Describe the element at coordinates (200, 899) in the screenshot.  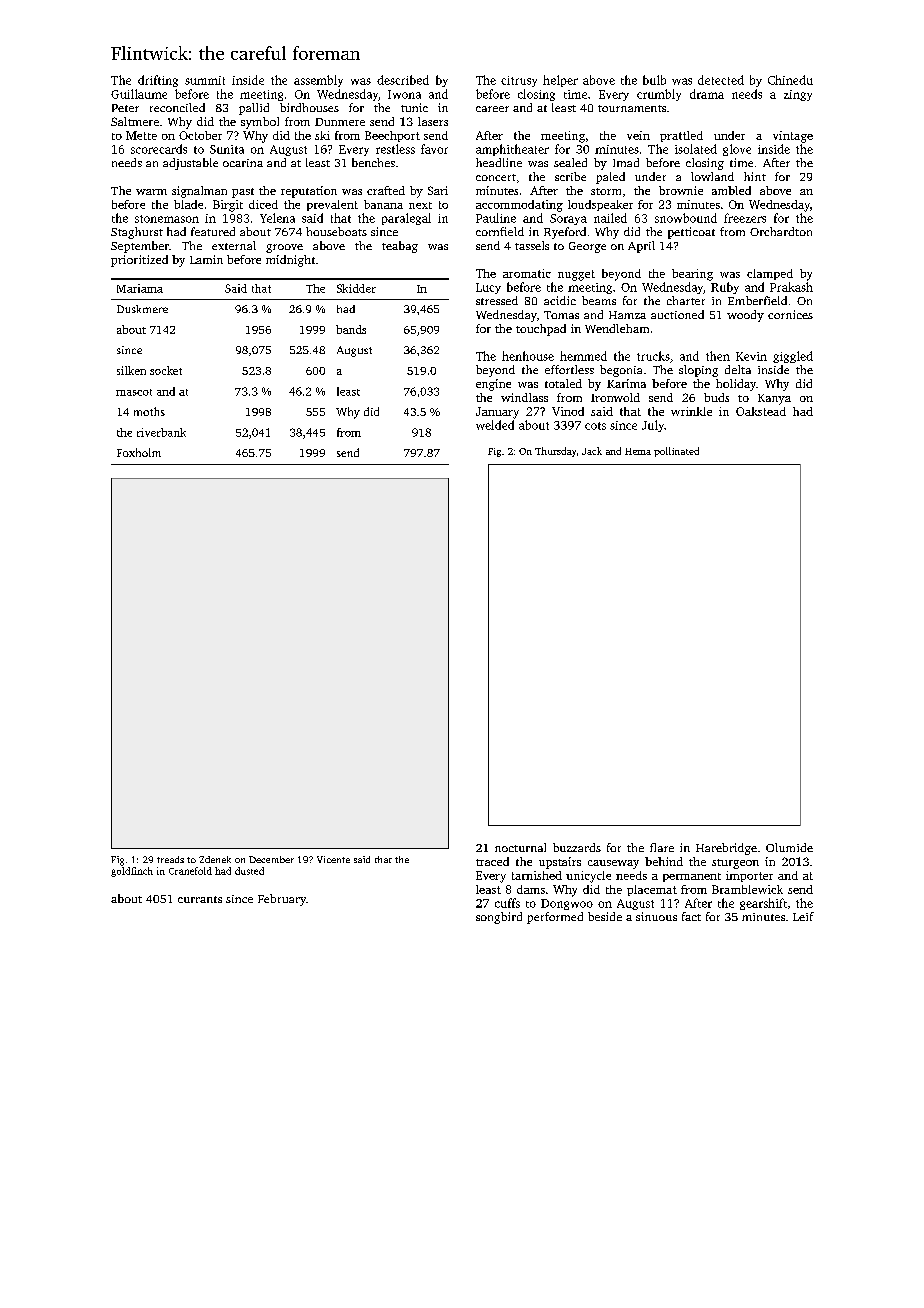
I see `currants` at that location.
